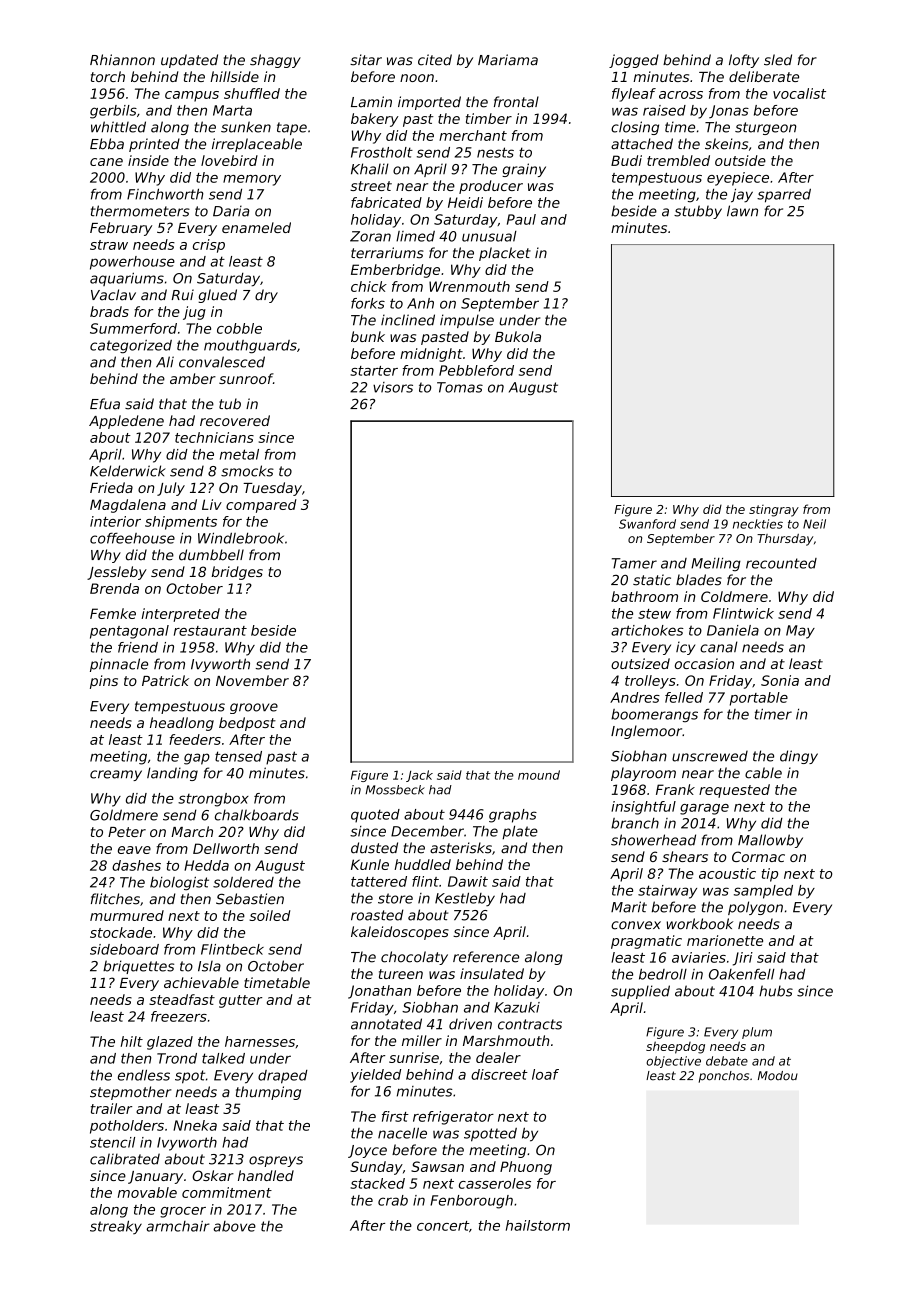 The image size is (924, 1308). What do you see at coordinates (116, 1227) in the screenshot?
I see `streaky` at bounding box center [116, 1227].
